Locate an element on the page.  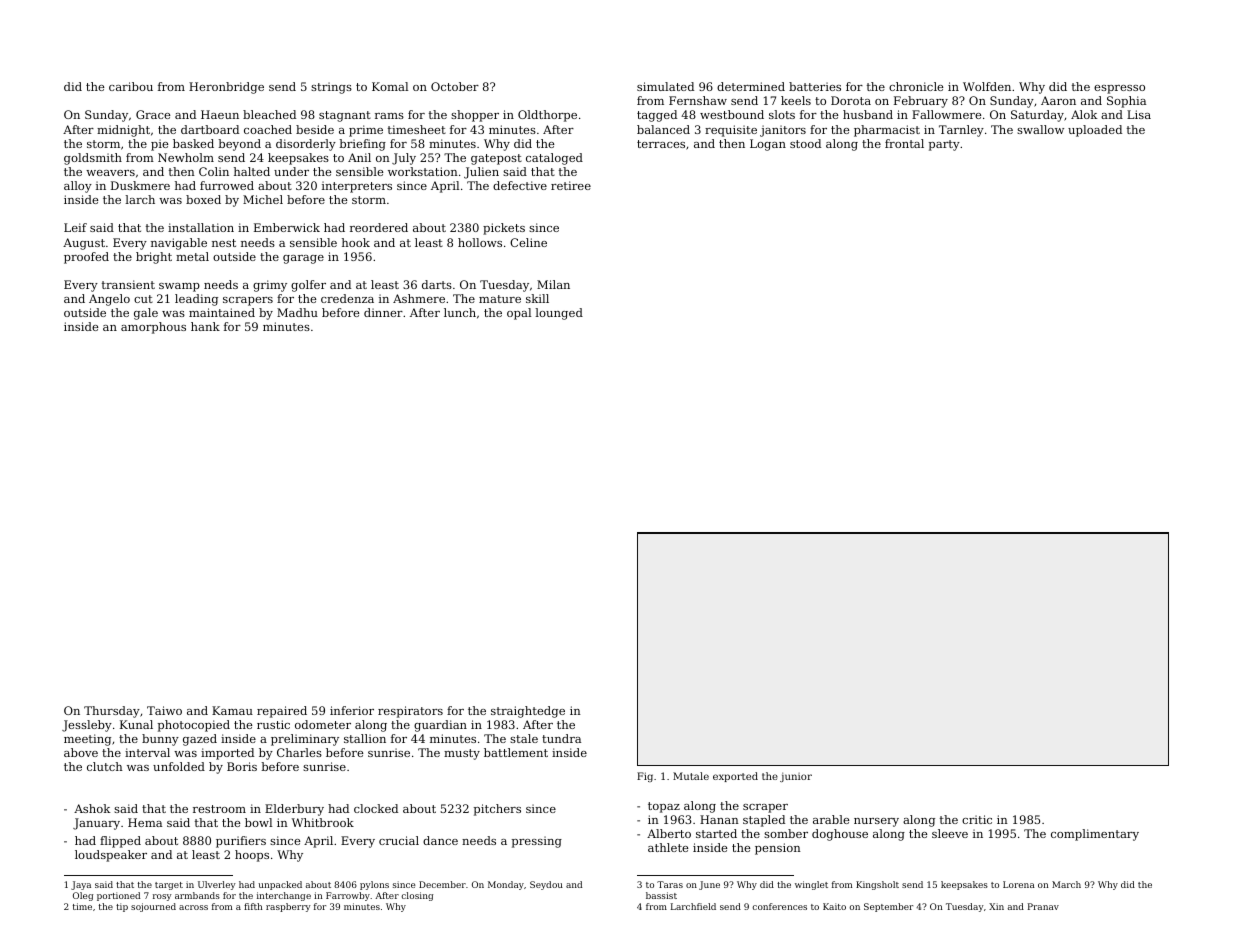
tundra is located at coordinates (561, 738).
